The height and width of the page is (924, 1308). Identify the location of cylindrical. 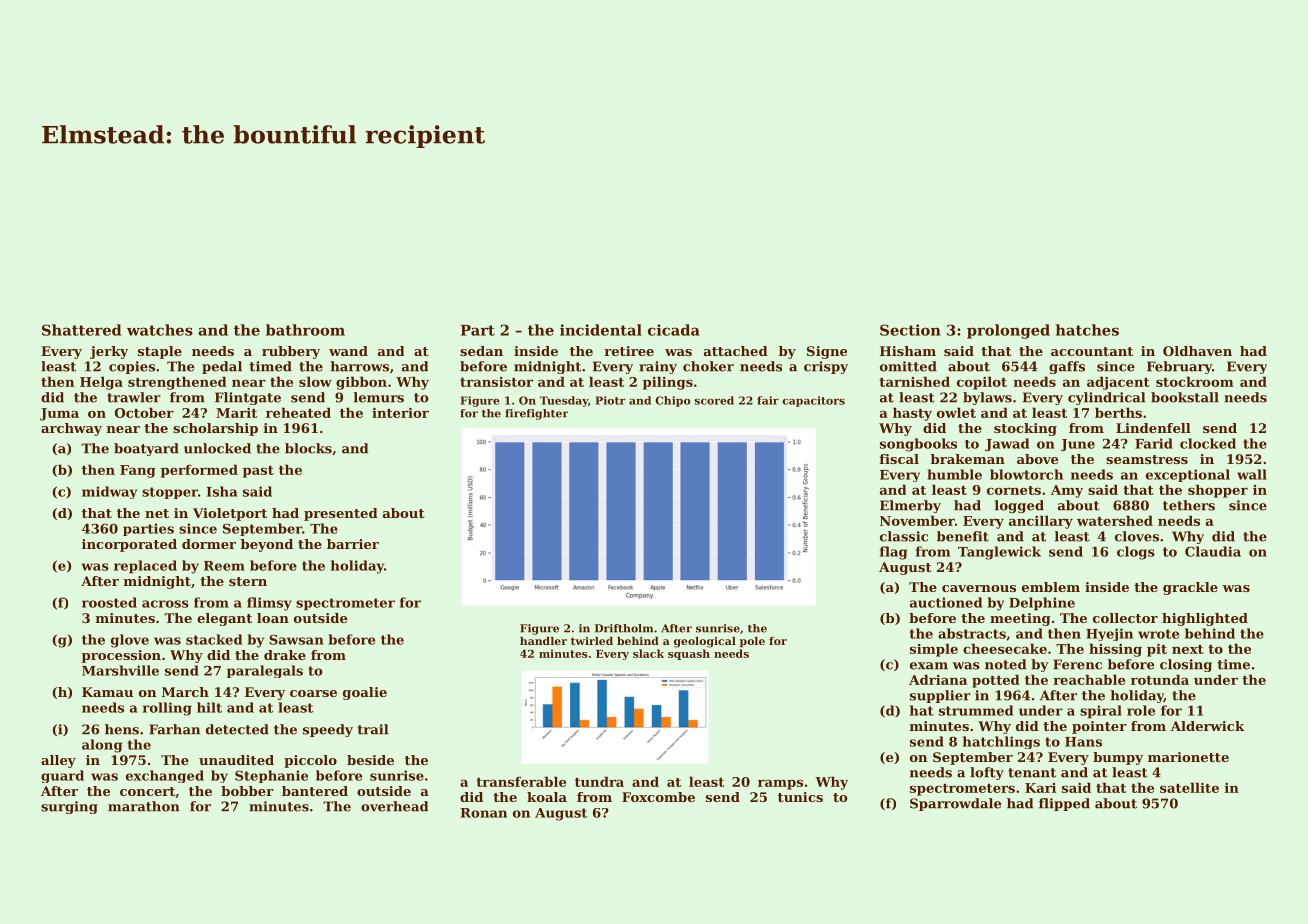
(1106, 398).
